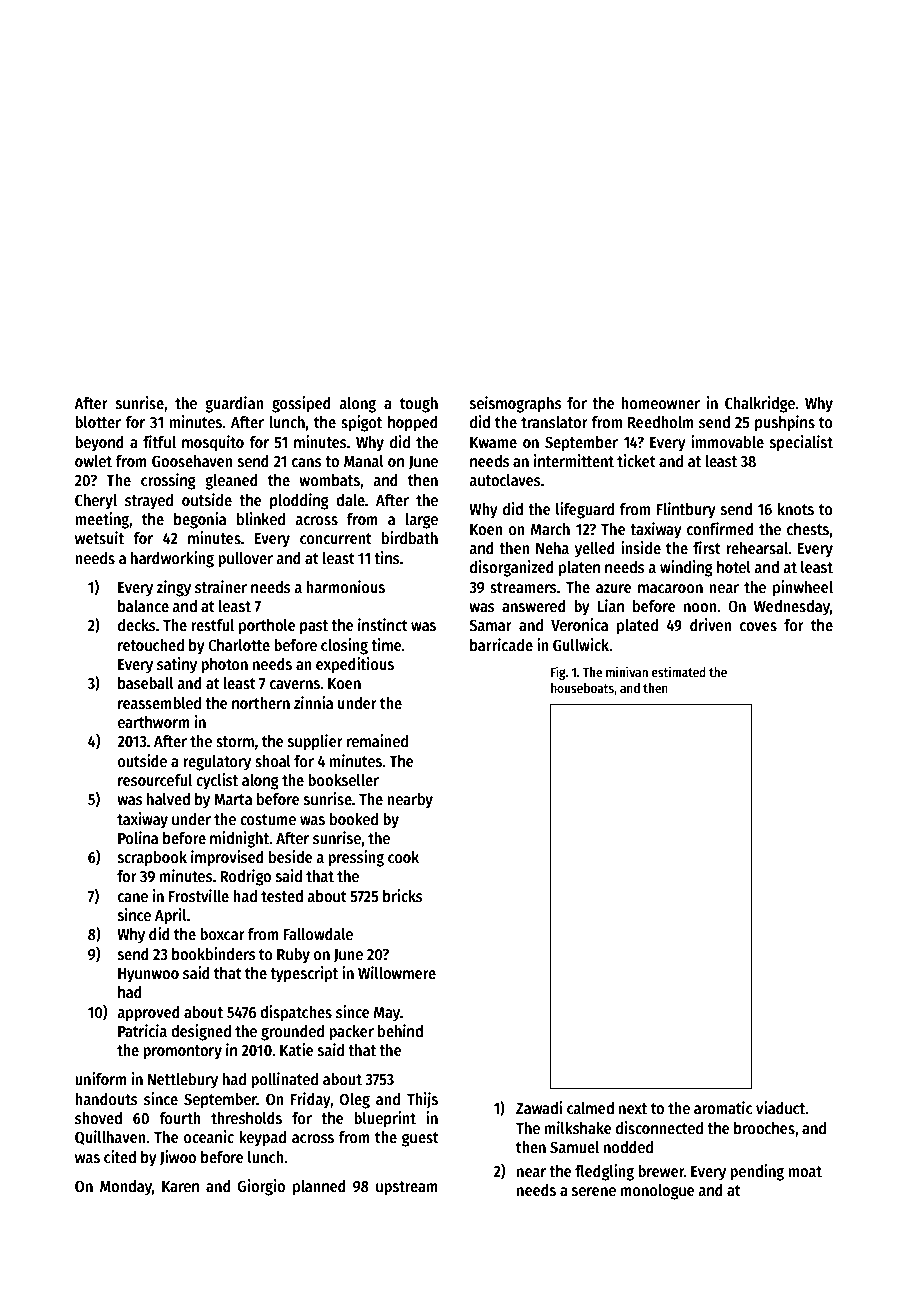  I want to click on Reedholm, so click(661, 422).
